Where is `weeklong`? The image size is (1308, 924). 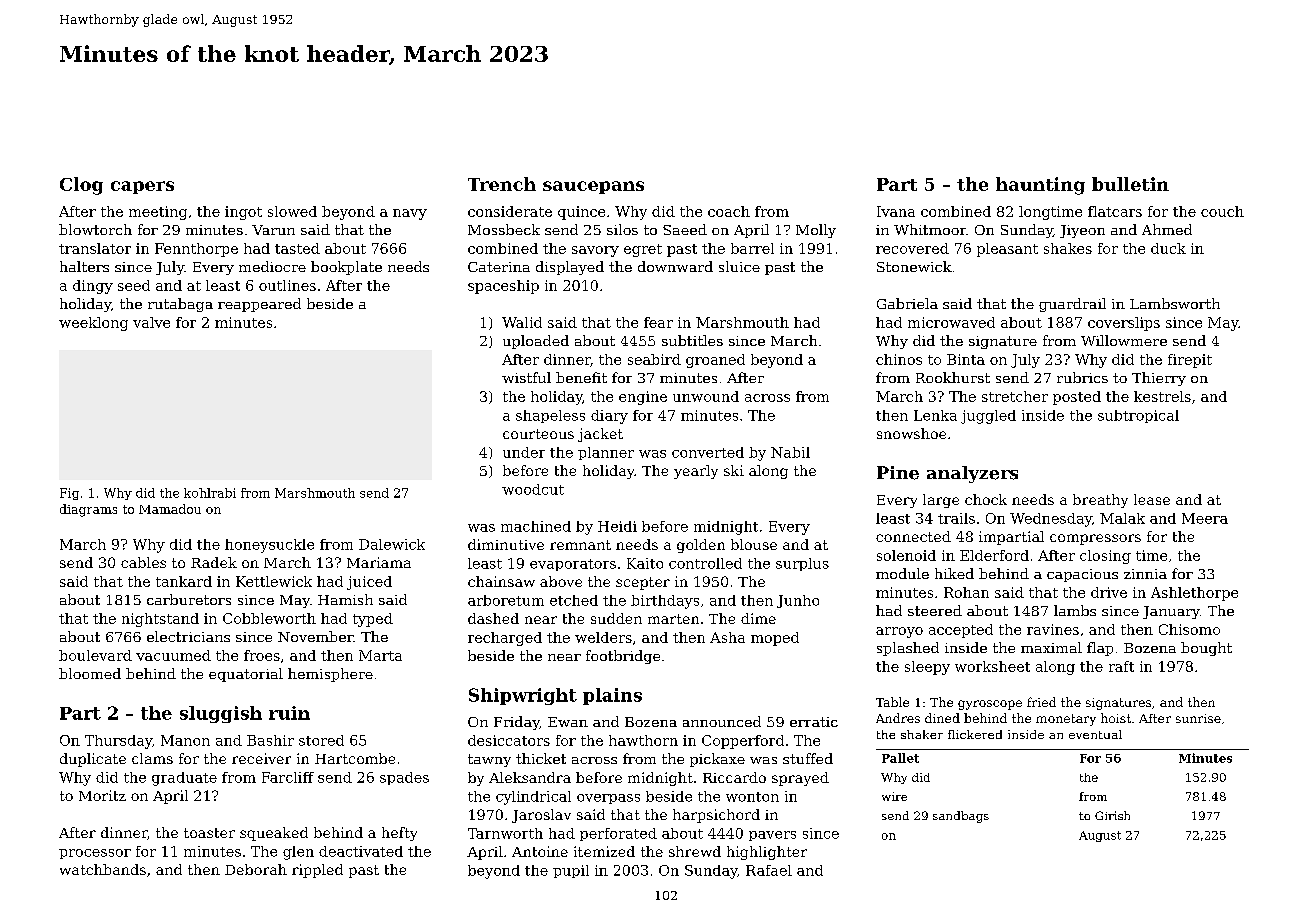
weeklong is located at coordinates (93, 324).
